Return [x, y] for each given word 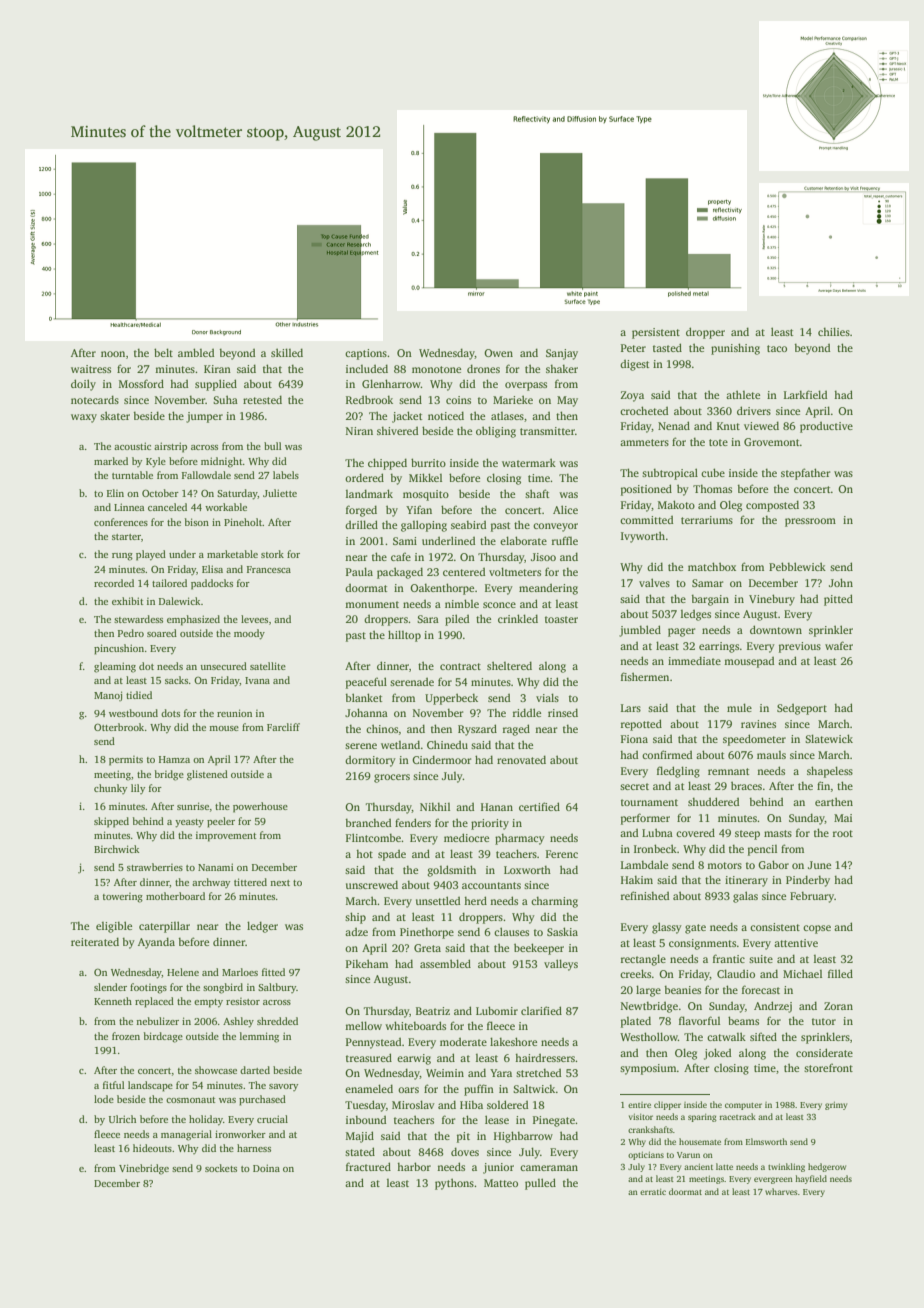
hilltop [404, 636]
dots [170, 713]
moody [249, 634]
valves [654, 582]
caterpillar [164, 927]
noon [113, 354]
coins [458, 400]
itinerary [746, 881]
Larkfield [805, 394]
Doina [266, 1168]
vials [547, 697]
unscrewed [372, 884]
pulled [540, 1184]
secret [634, 786]
